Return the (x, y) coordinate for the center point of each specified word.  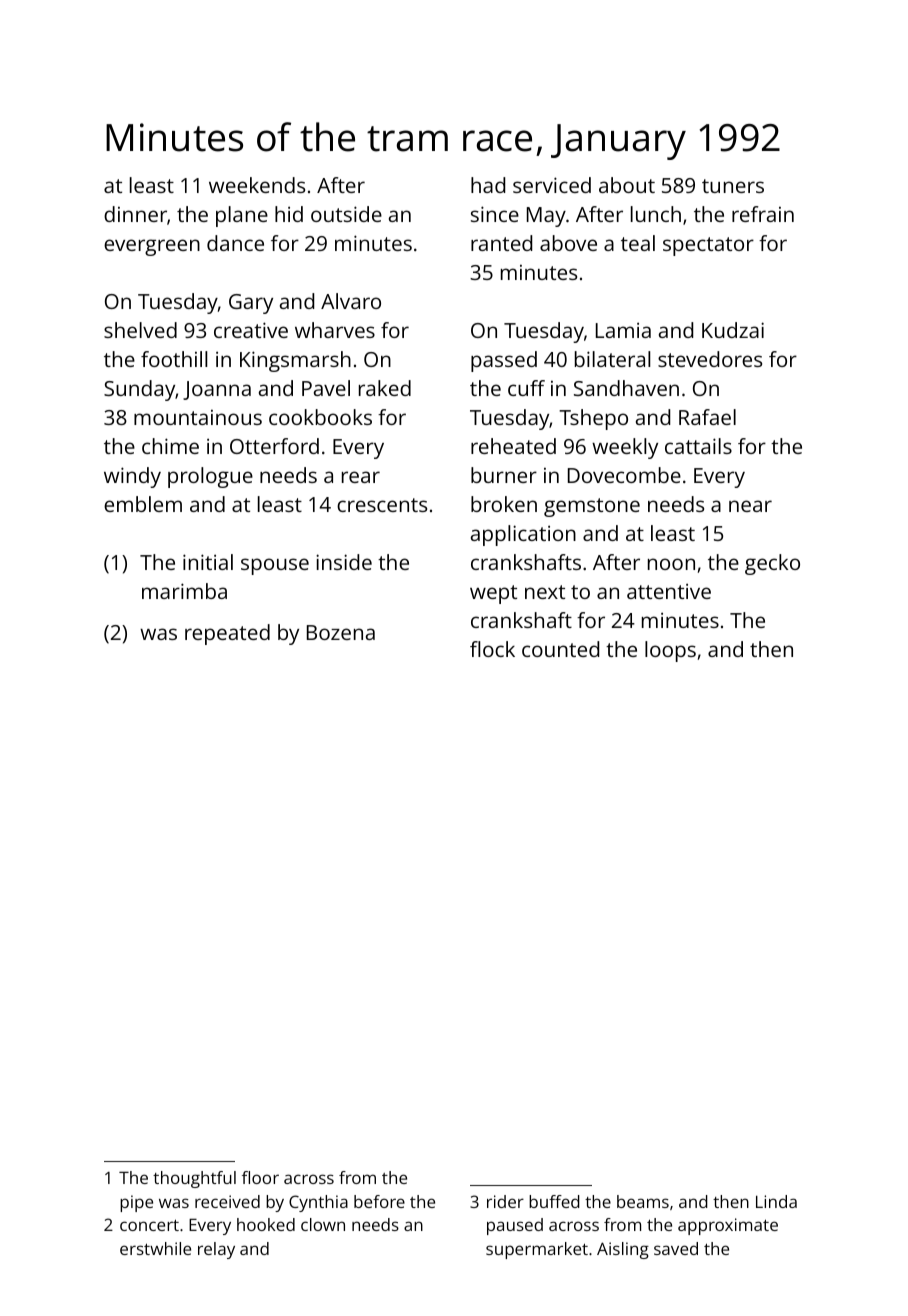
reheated (513, 446)
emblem (143, 504)
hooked (266, 1224)
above (568, 243)
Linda (776, 1201)
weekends (257, 185)
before (379, 1201)
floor (260, 1177)
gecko (772, 564)
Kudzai (733, 330)
